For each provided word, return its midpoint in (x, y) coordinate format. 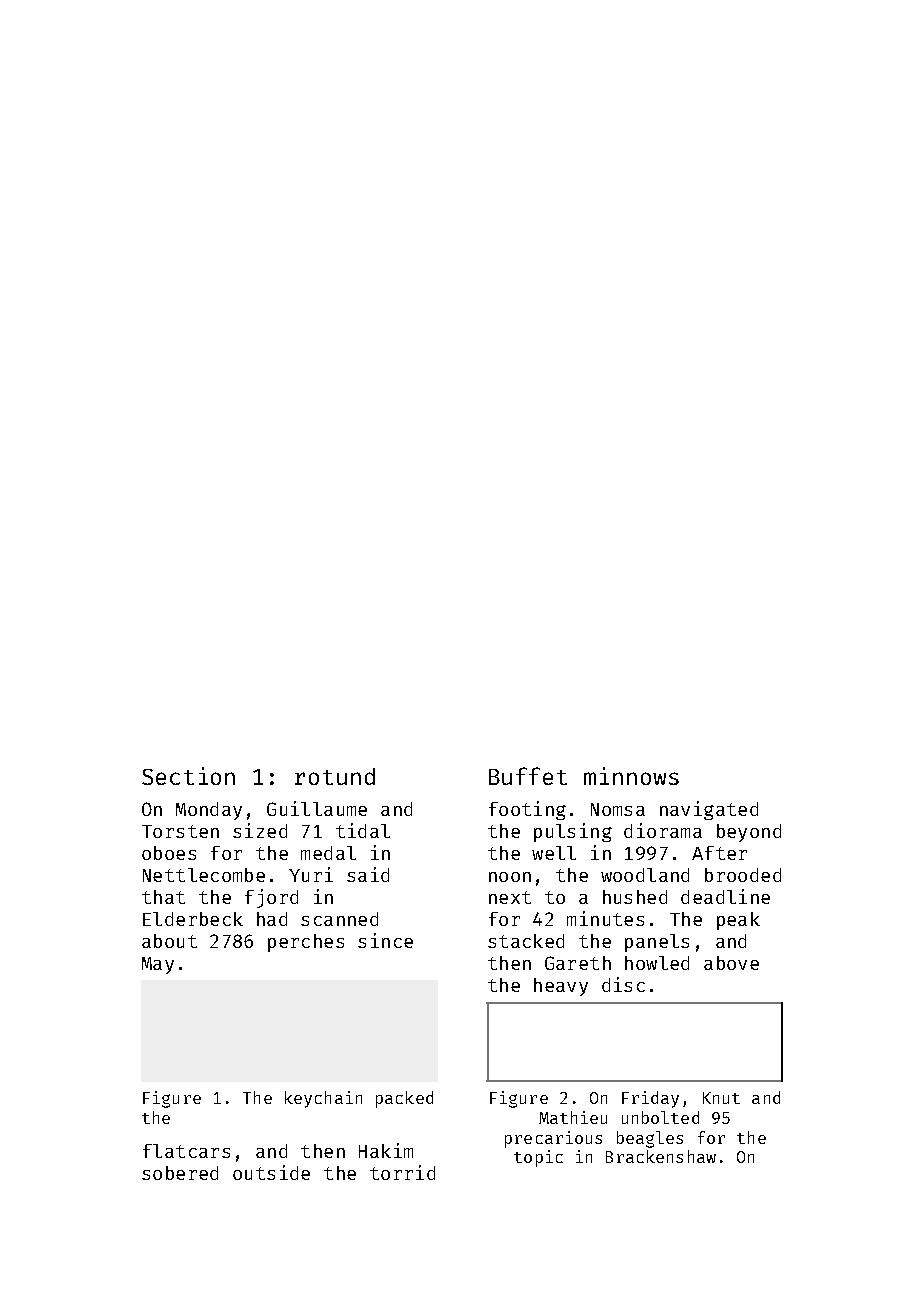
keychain (323, 1099)
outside (271, 1172)
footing (527, 810)
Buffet (528, 776)
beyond (749, 833)
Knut (721, 1098)
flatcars (186, 1151)
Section (188, 776)
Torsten (180, 831)
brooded (743, 875)
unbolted (660, 1117)
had (272, 919)
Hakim (386, 1150)
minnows (631, 776)
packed (404, 1099)
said (368, 874)
